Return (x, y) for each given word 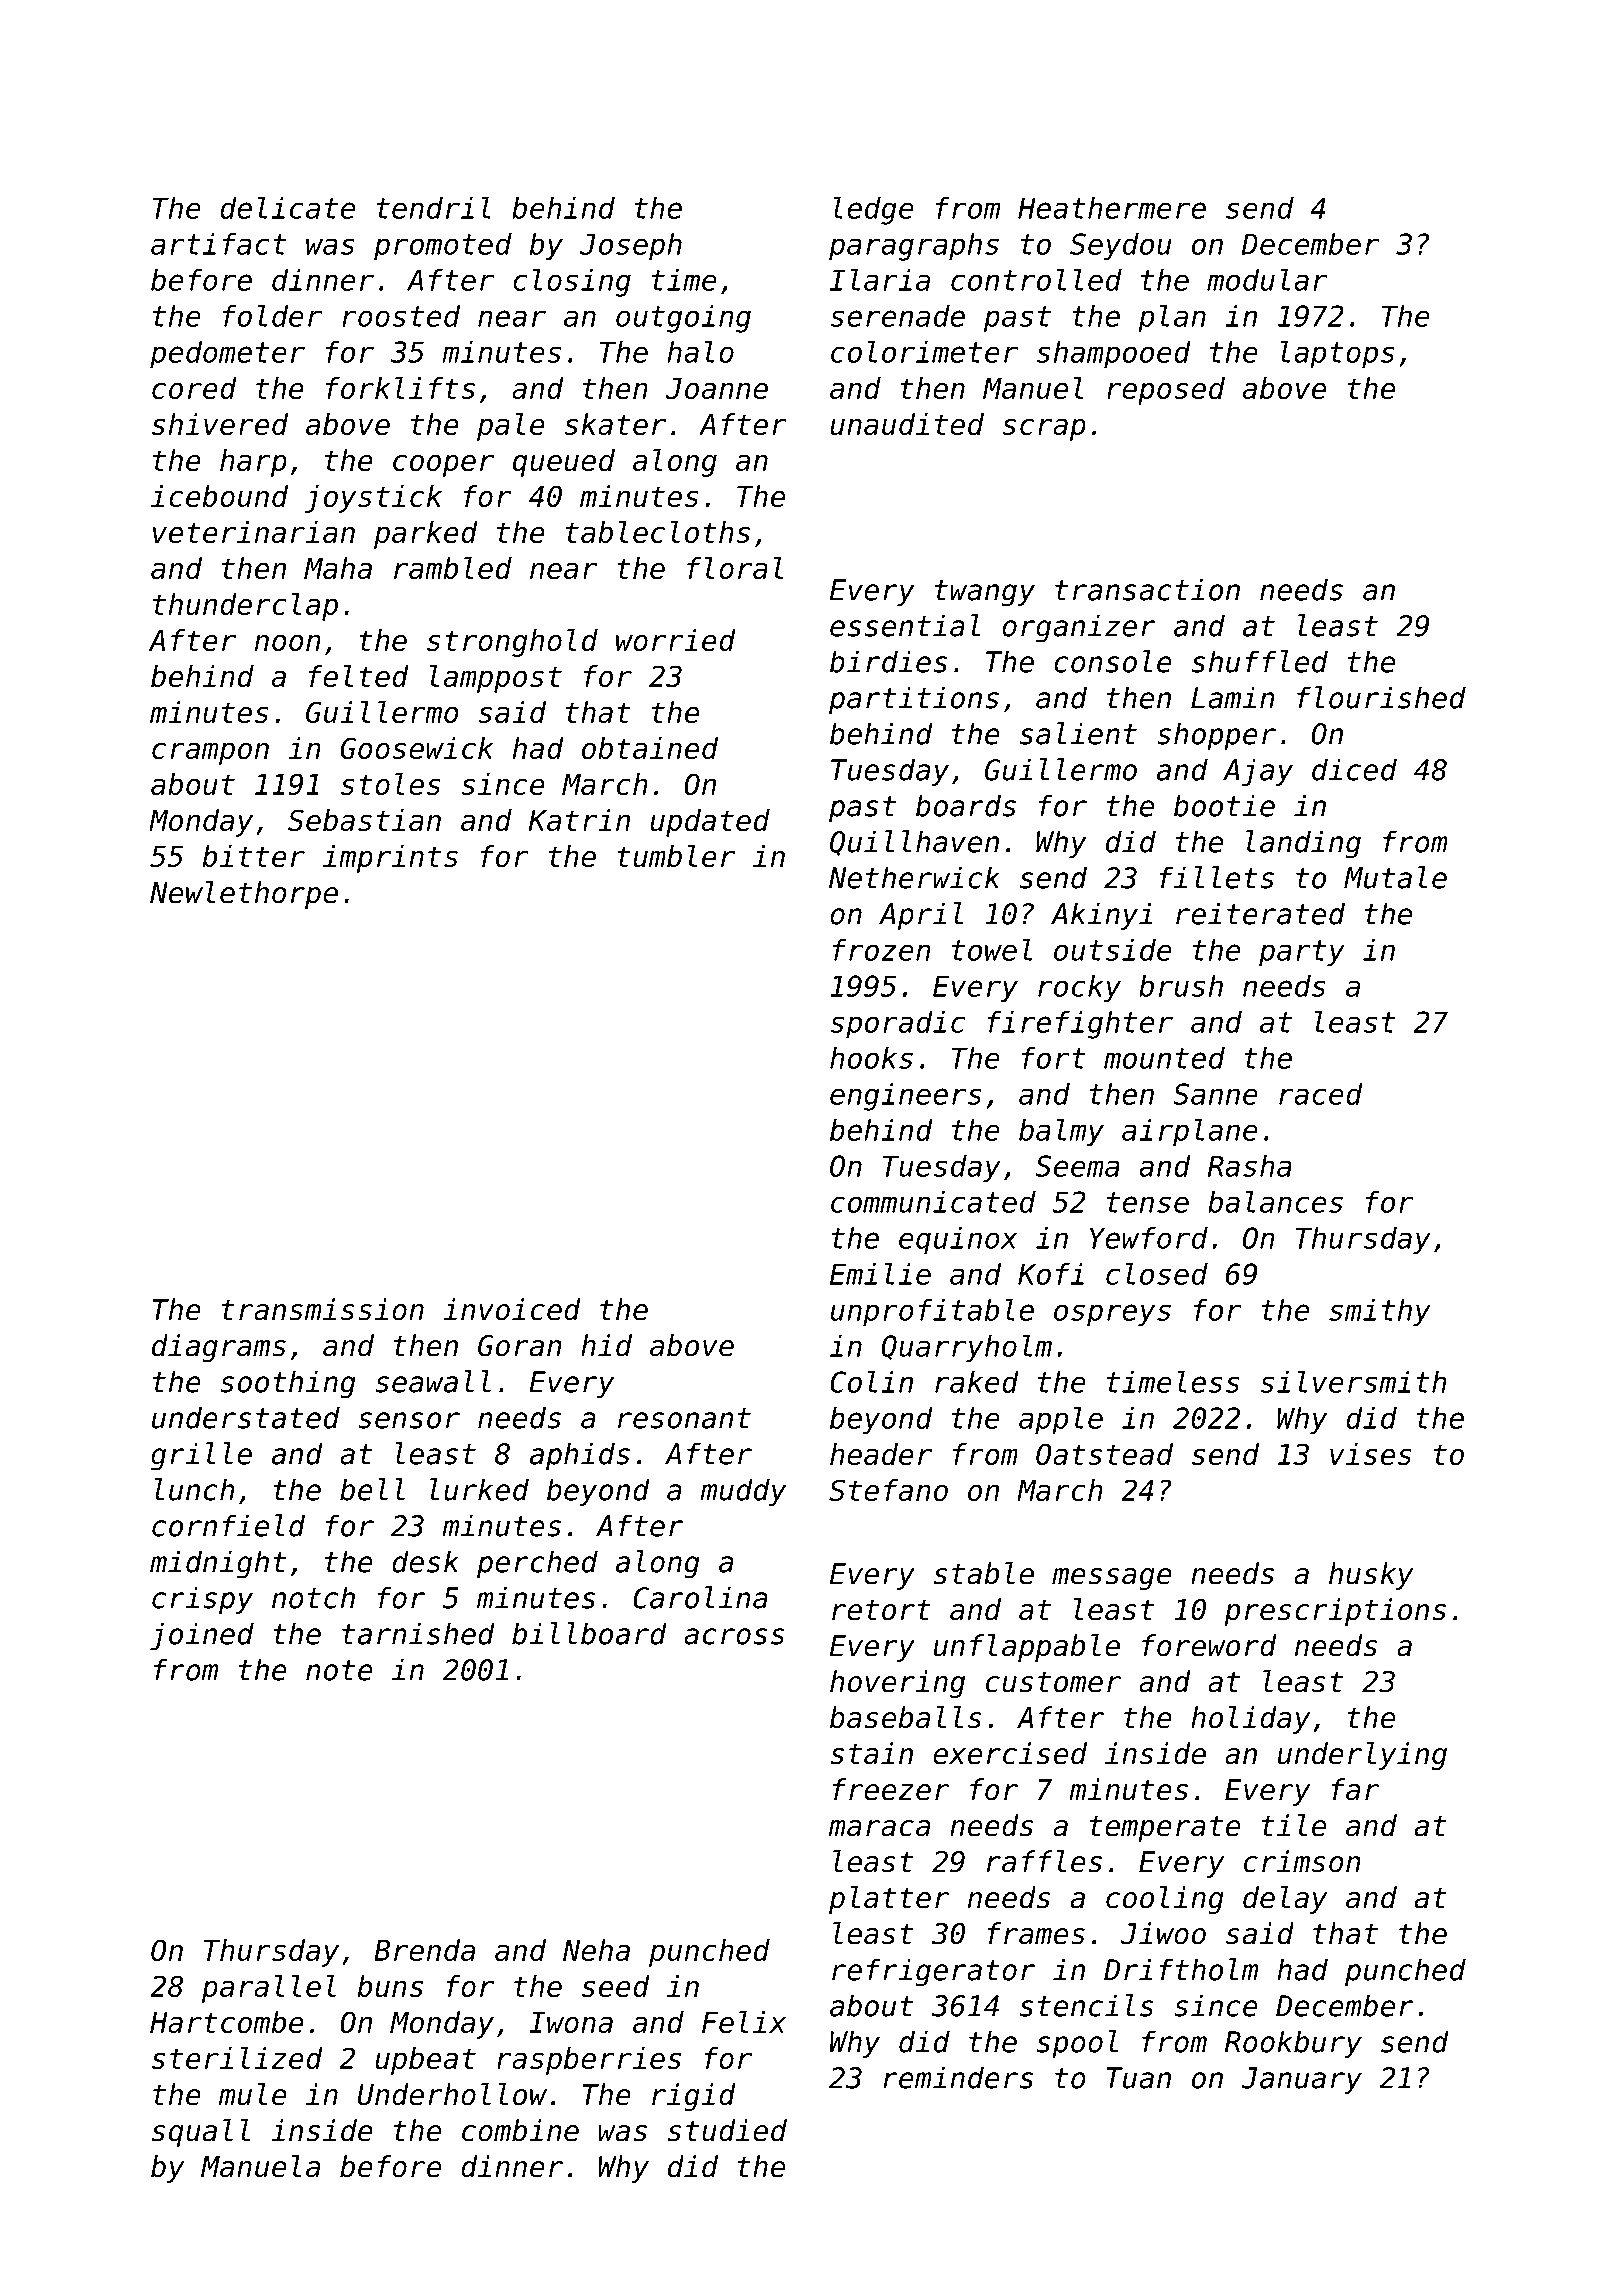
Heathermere (1112, 208)
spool (1077, 2044)
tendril (434, 208)
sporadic (897, 1025)
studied (727, 2130)
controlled (1036, 280)
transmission (323, 1309)
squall (201, 2133)
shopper (1216, 736)
